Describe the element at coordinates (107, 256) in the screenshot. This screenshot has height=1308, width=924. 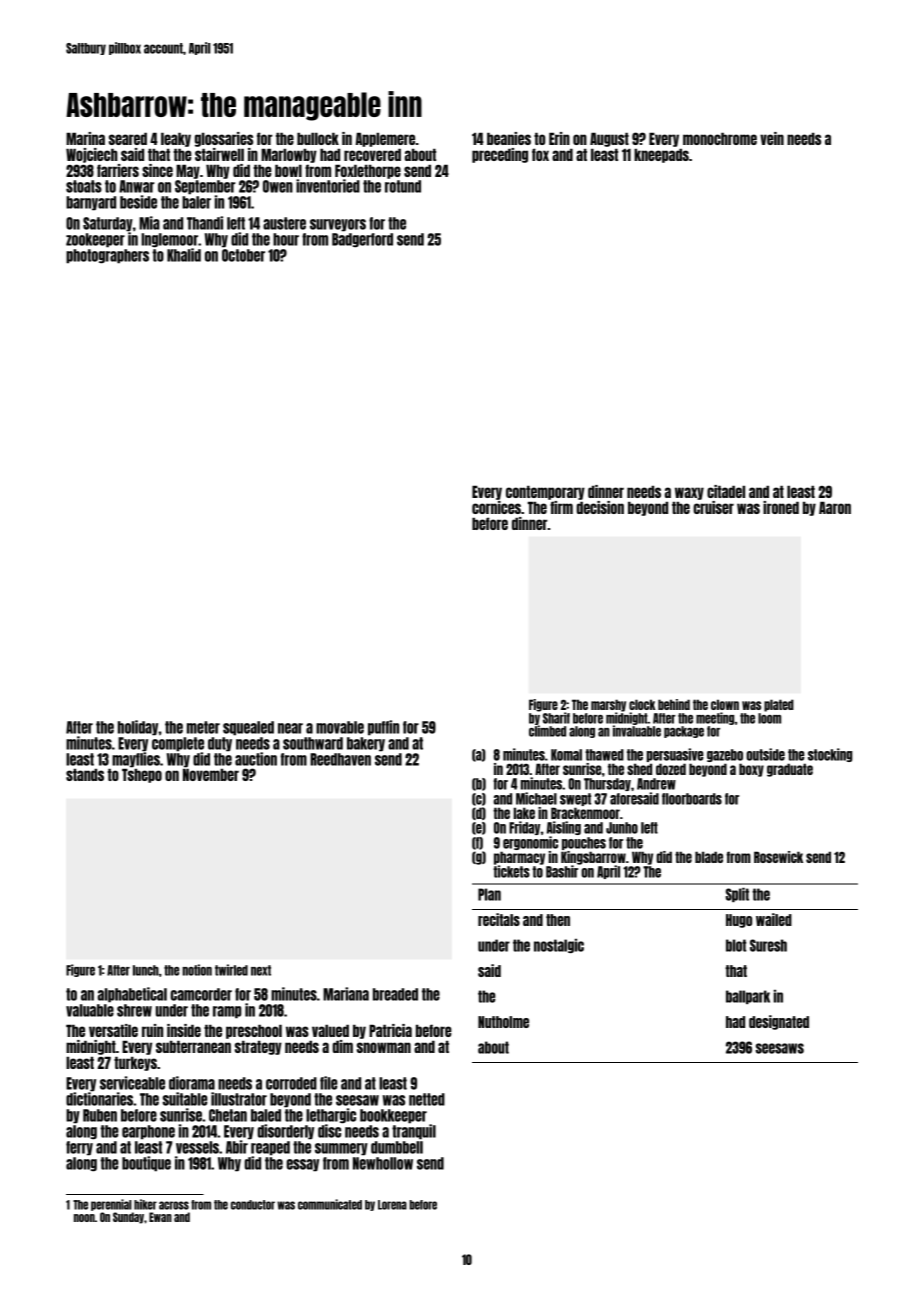
I see `photographers` at that location.
